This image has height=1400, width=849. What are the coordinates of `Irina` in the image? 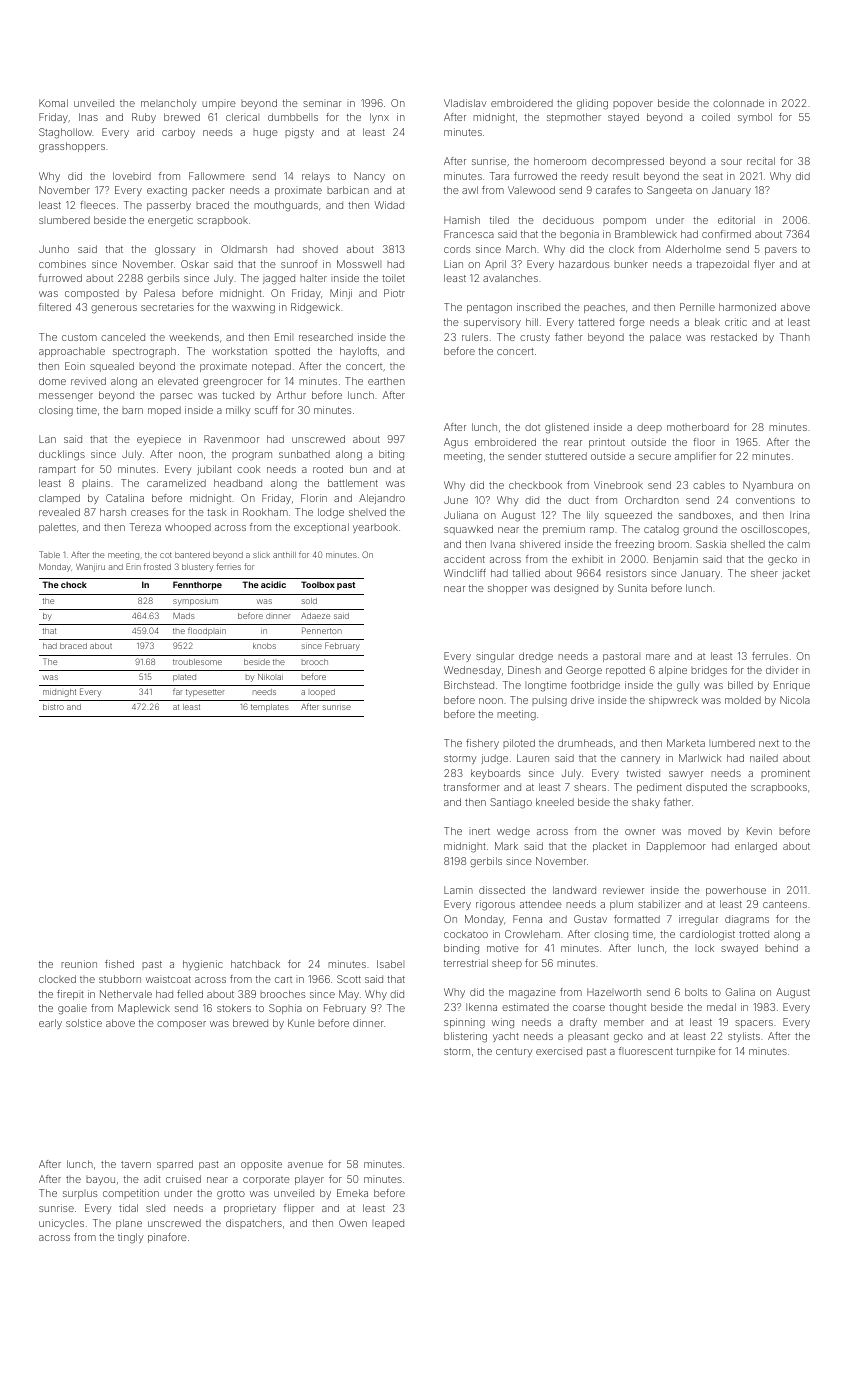 It's located at (800, 515).
